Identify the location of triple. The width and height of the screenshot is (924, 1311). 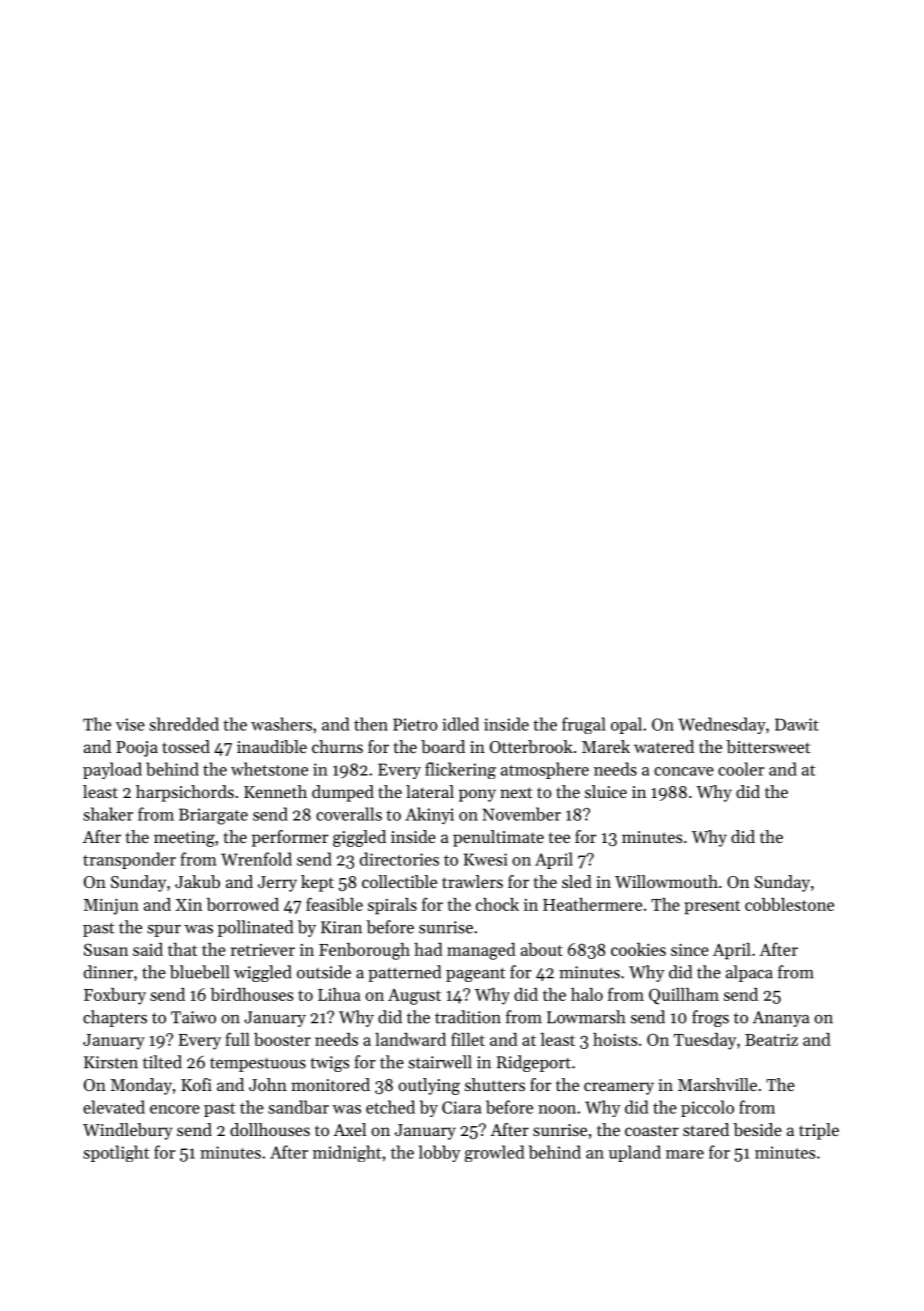
(819, 1131).
